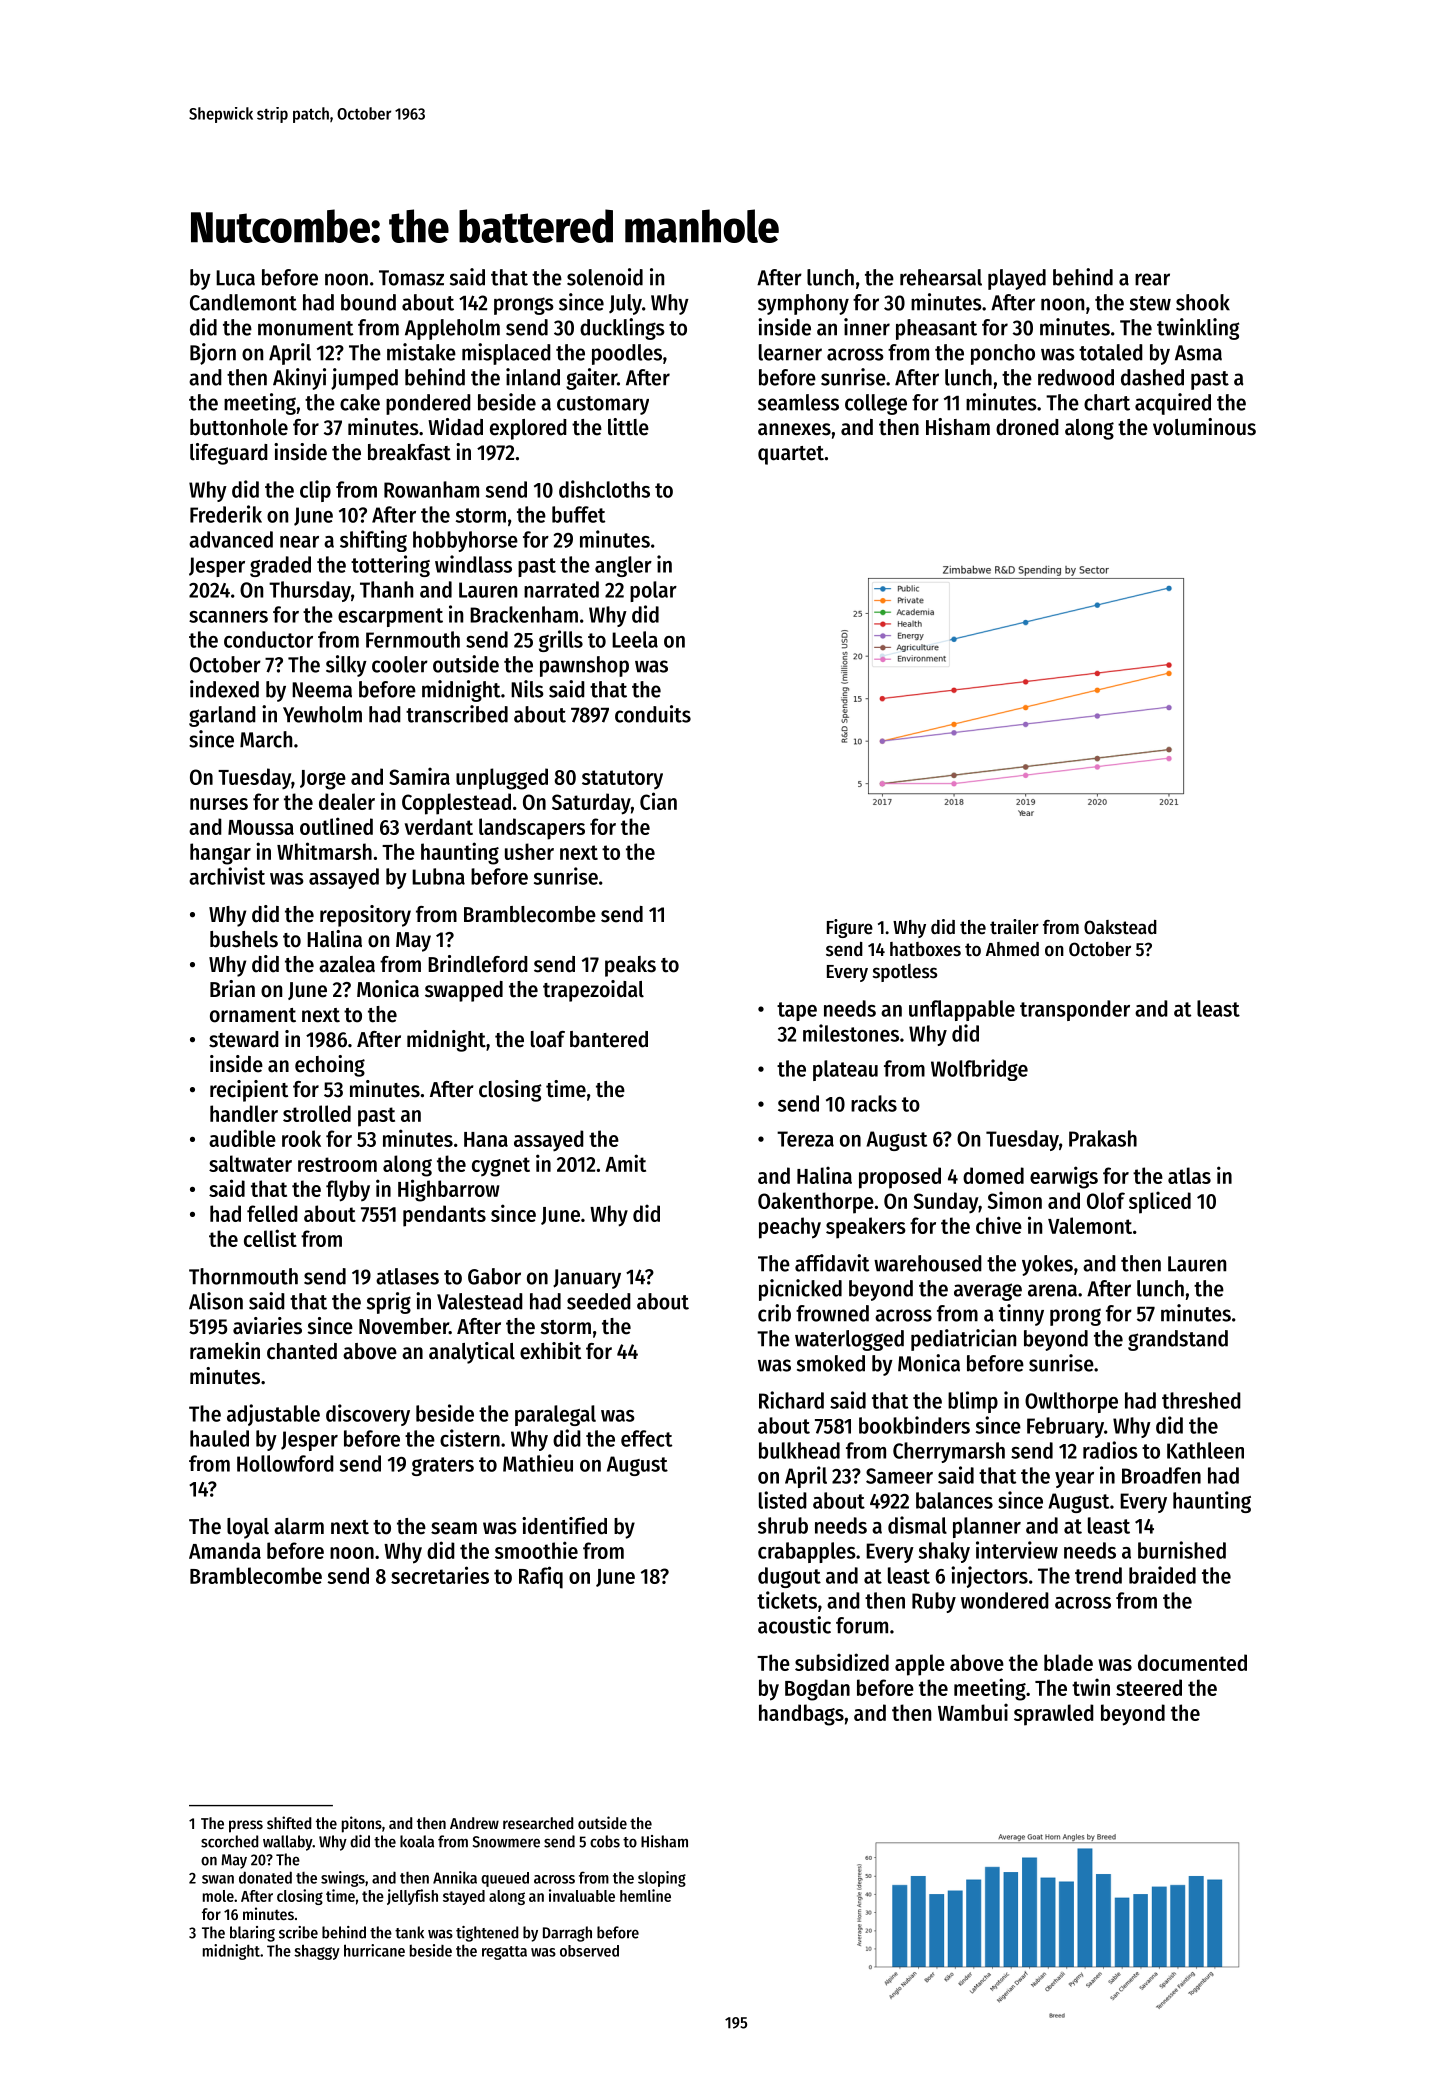  What do you see at coordinates (791, 455) in the page?
I see `quartet` at bounding box center [791, 455].
